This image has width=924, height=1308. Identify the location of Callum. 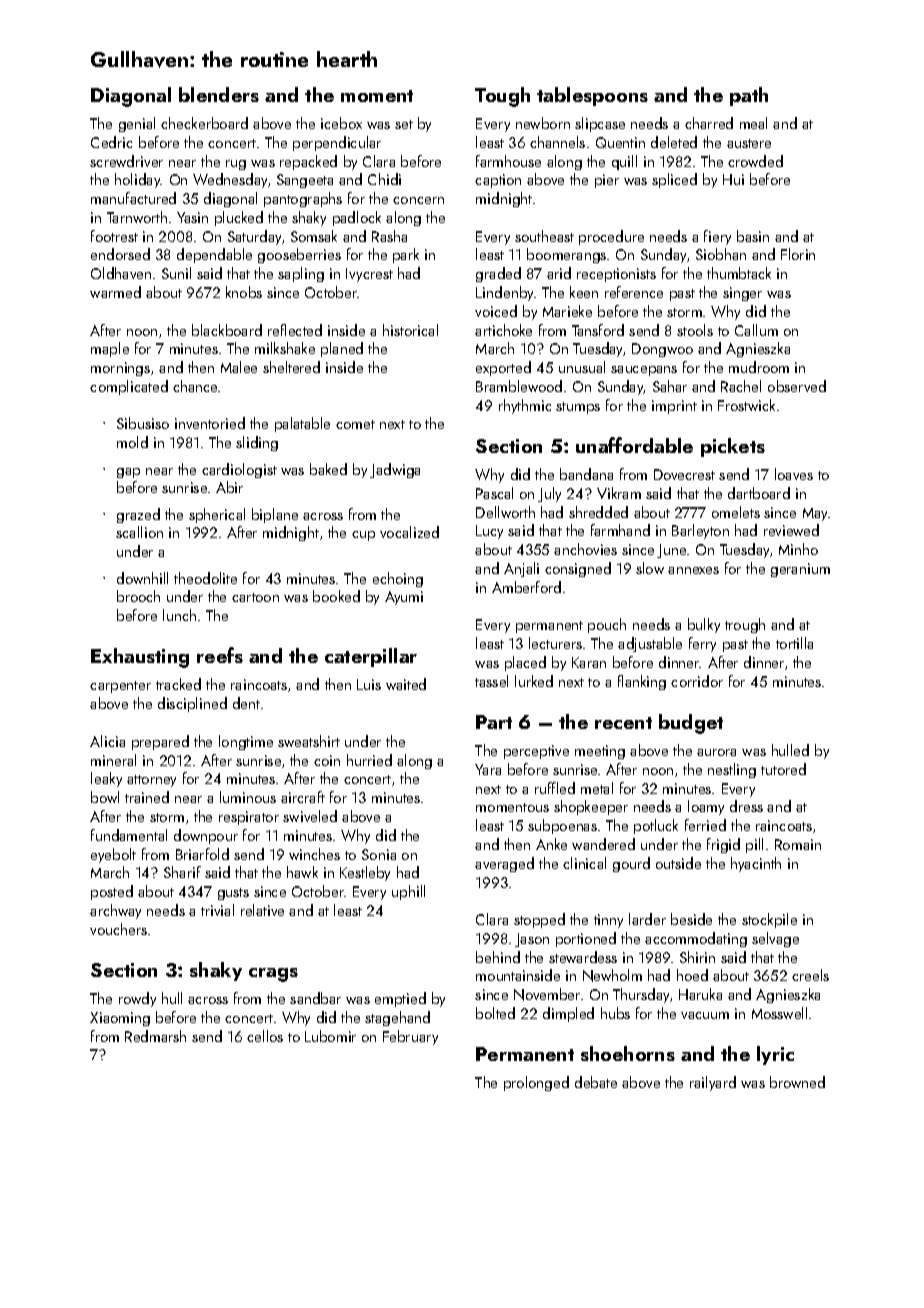
(756, 330).
